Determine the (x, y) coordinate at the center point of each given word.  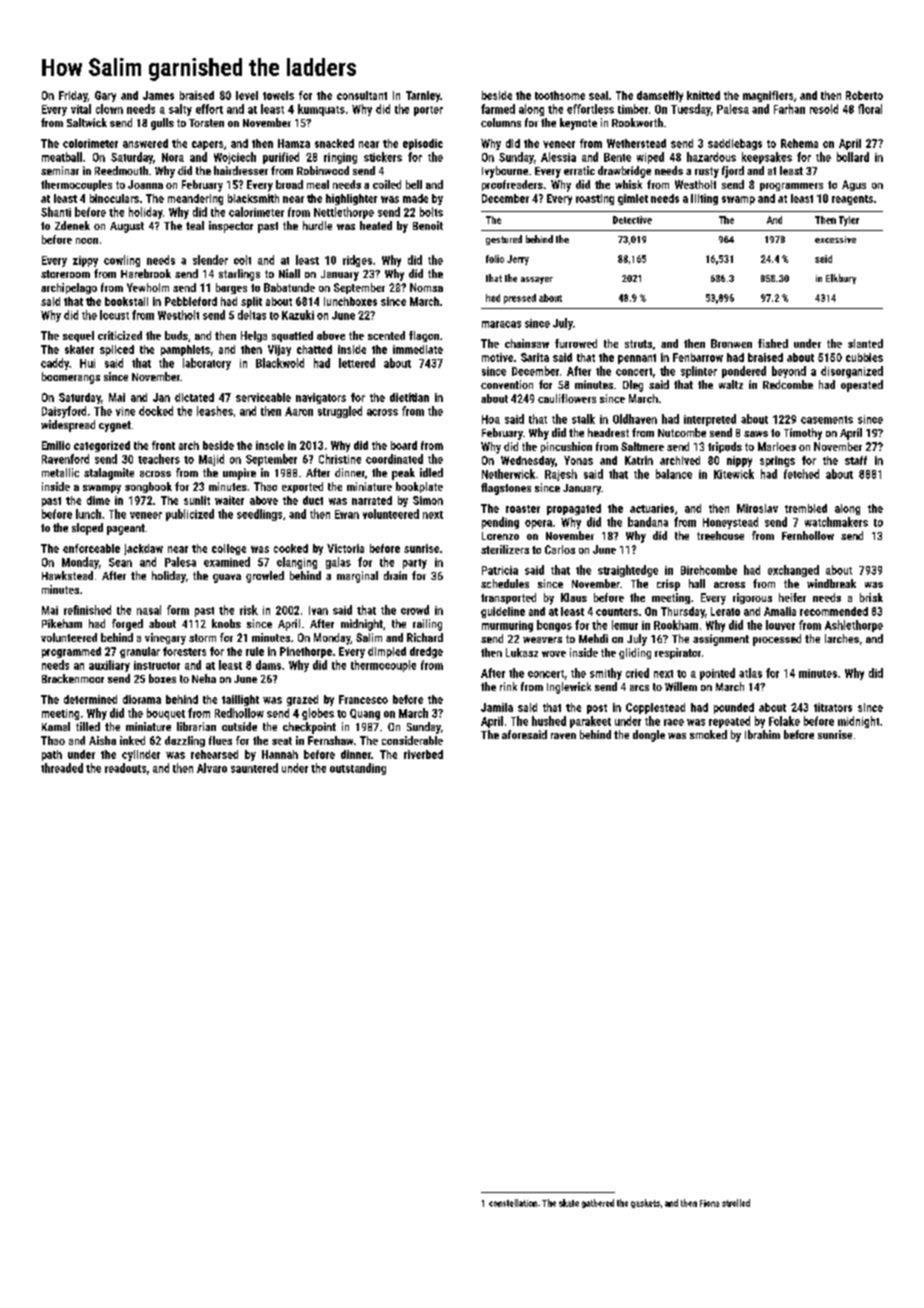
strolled (736, 1203)
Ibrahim (762, 734)
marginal (357, 577)
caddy (55, 364)
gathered (598, 1203)
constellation (513, 1203)
